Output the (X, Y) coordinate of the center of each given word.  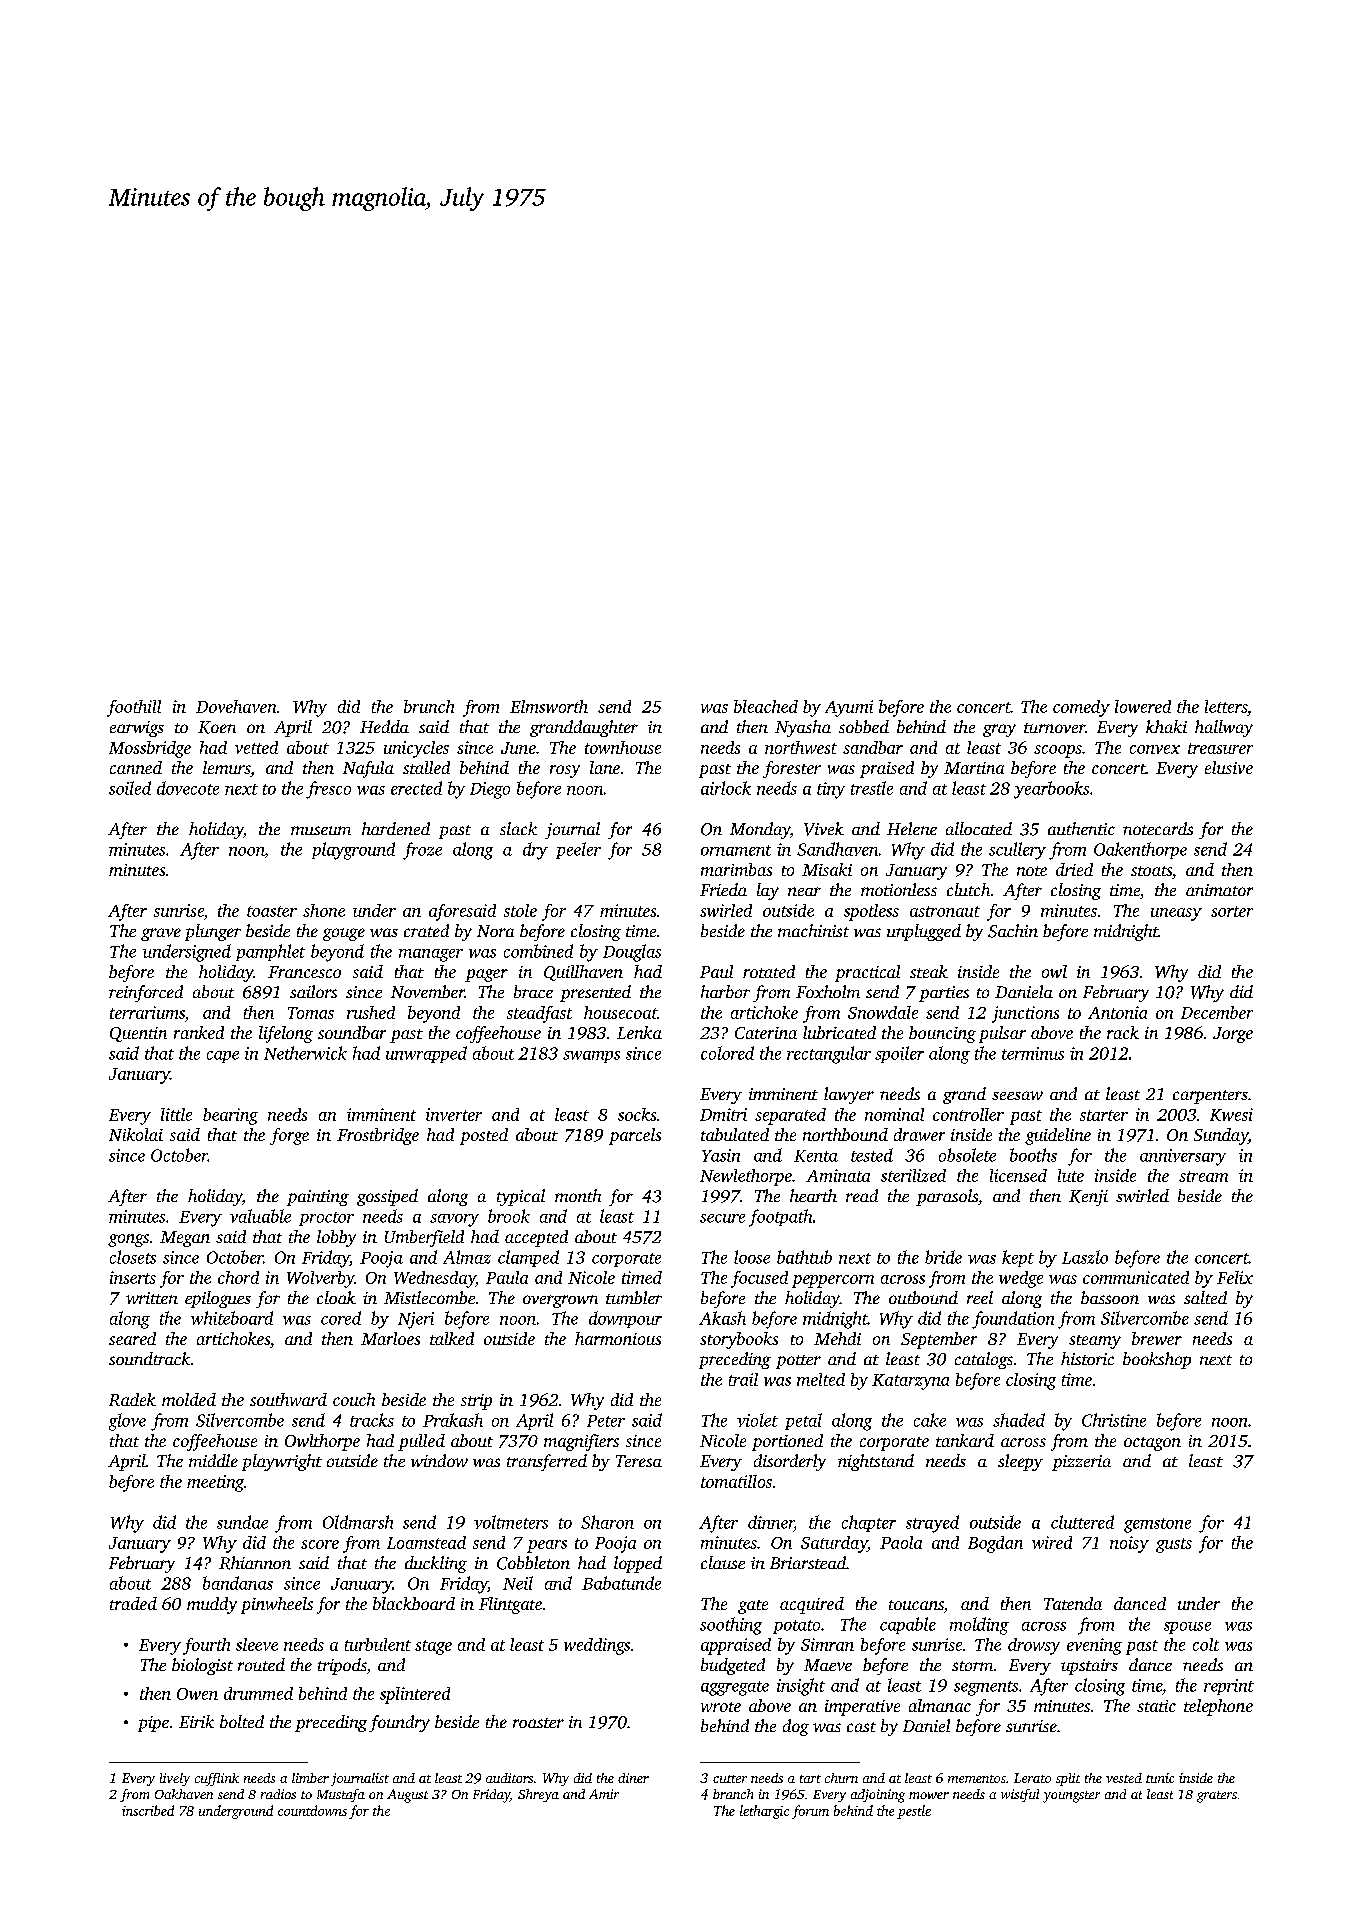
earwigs (137, 729)
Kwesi (1231, 1114)
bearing (230, 1116)
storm (972, 1666)
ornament (736, 850)
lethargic (764, 1812)
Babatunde (621, 1583)
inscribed (148, 1810)
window (439, 1460)
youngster (1071, 1797)
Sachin (1013, 931)
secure (722, 1218)
